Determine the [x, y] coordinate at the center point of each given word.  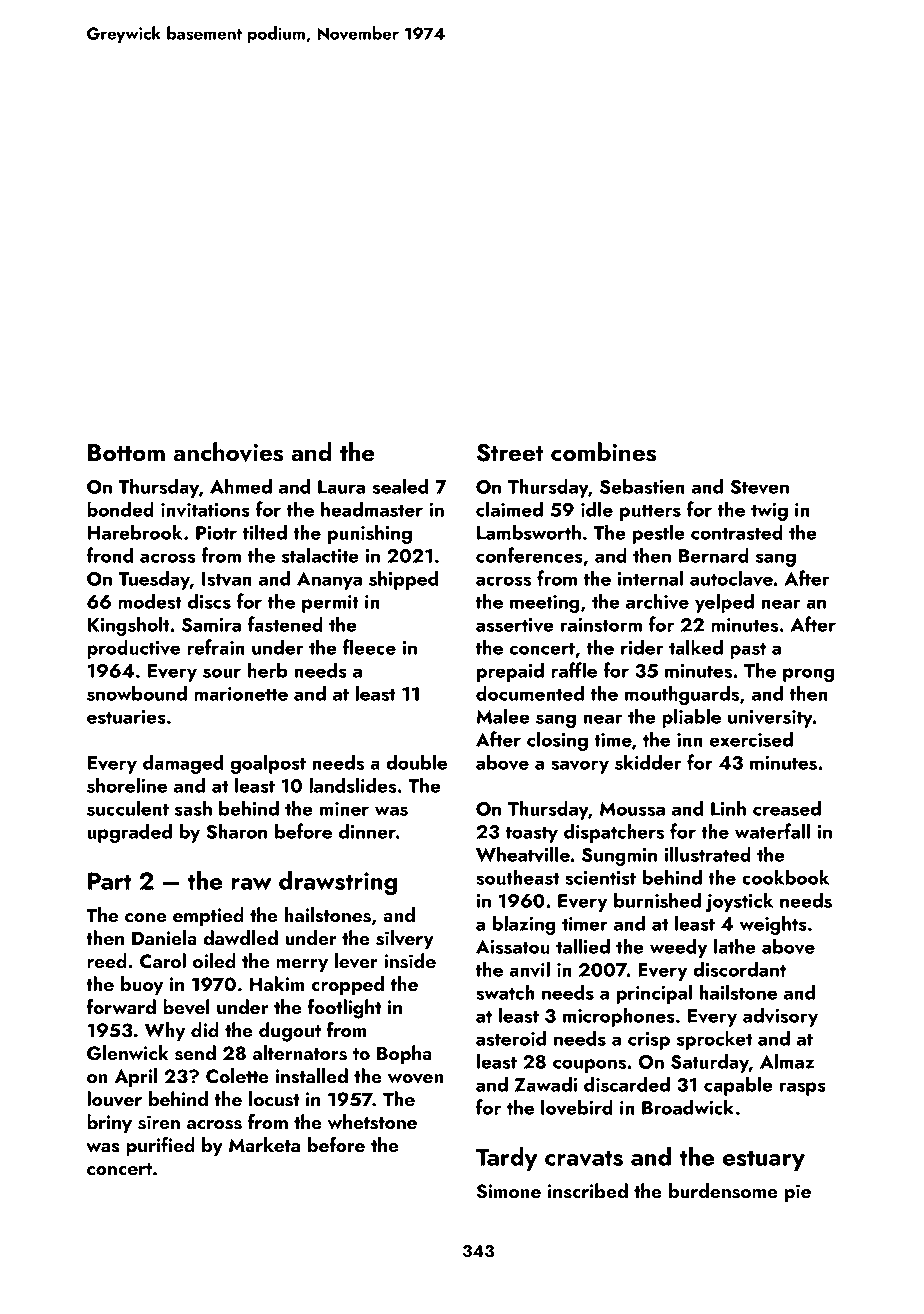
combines [603, 452]
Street [510, 452]
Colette [237, 1076]
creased [787, 808]
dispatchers [614, 833]
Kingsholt [128, 626]
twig [769, 512]
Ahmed [241, 486]
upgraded [129, 833]
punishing [370, 534]
